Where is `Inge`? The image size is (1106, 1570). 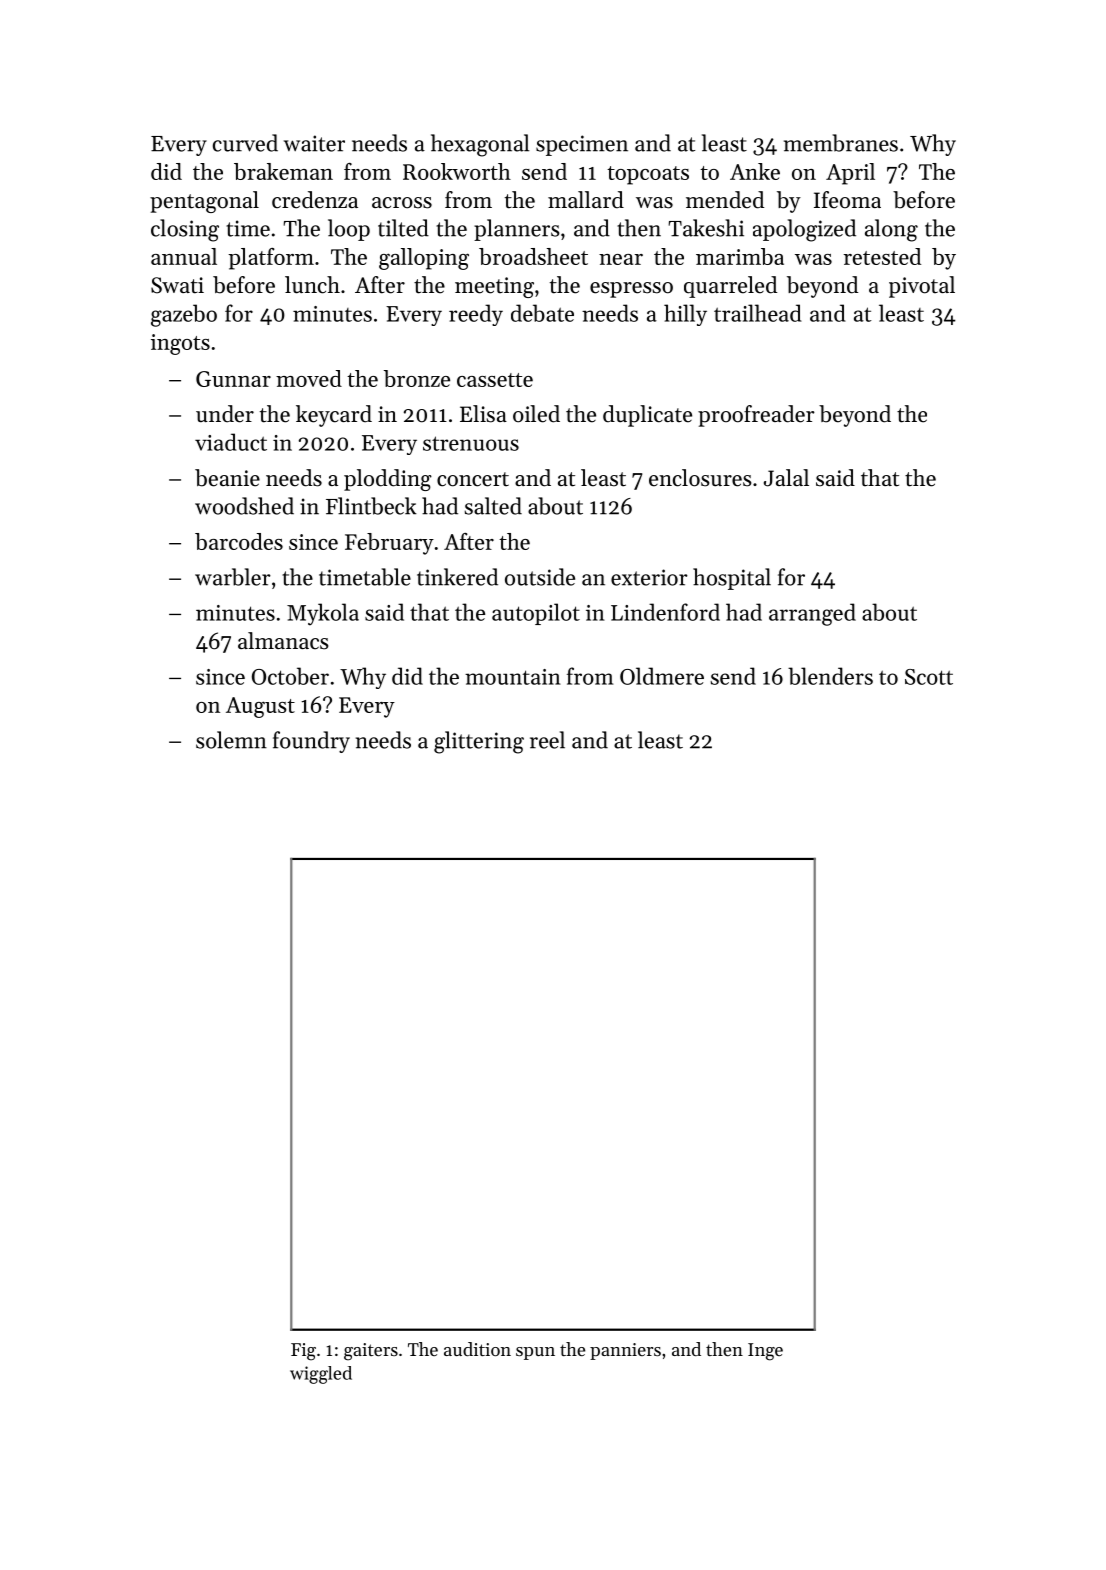 Inge is located at coordinates (765, 1352).
